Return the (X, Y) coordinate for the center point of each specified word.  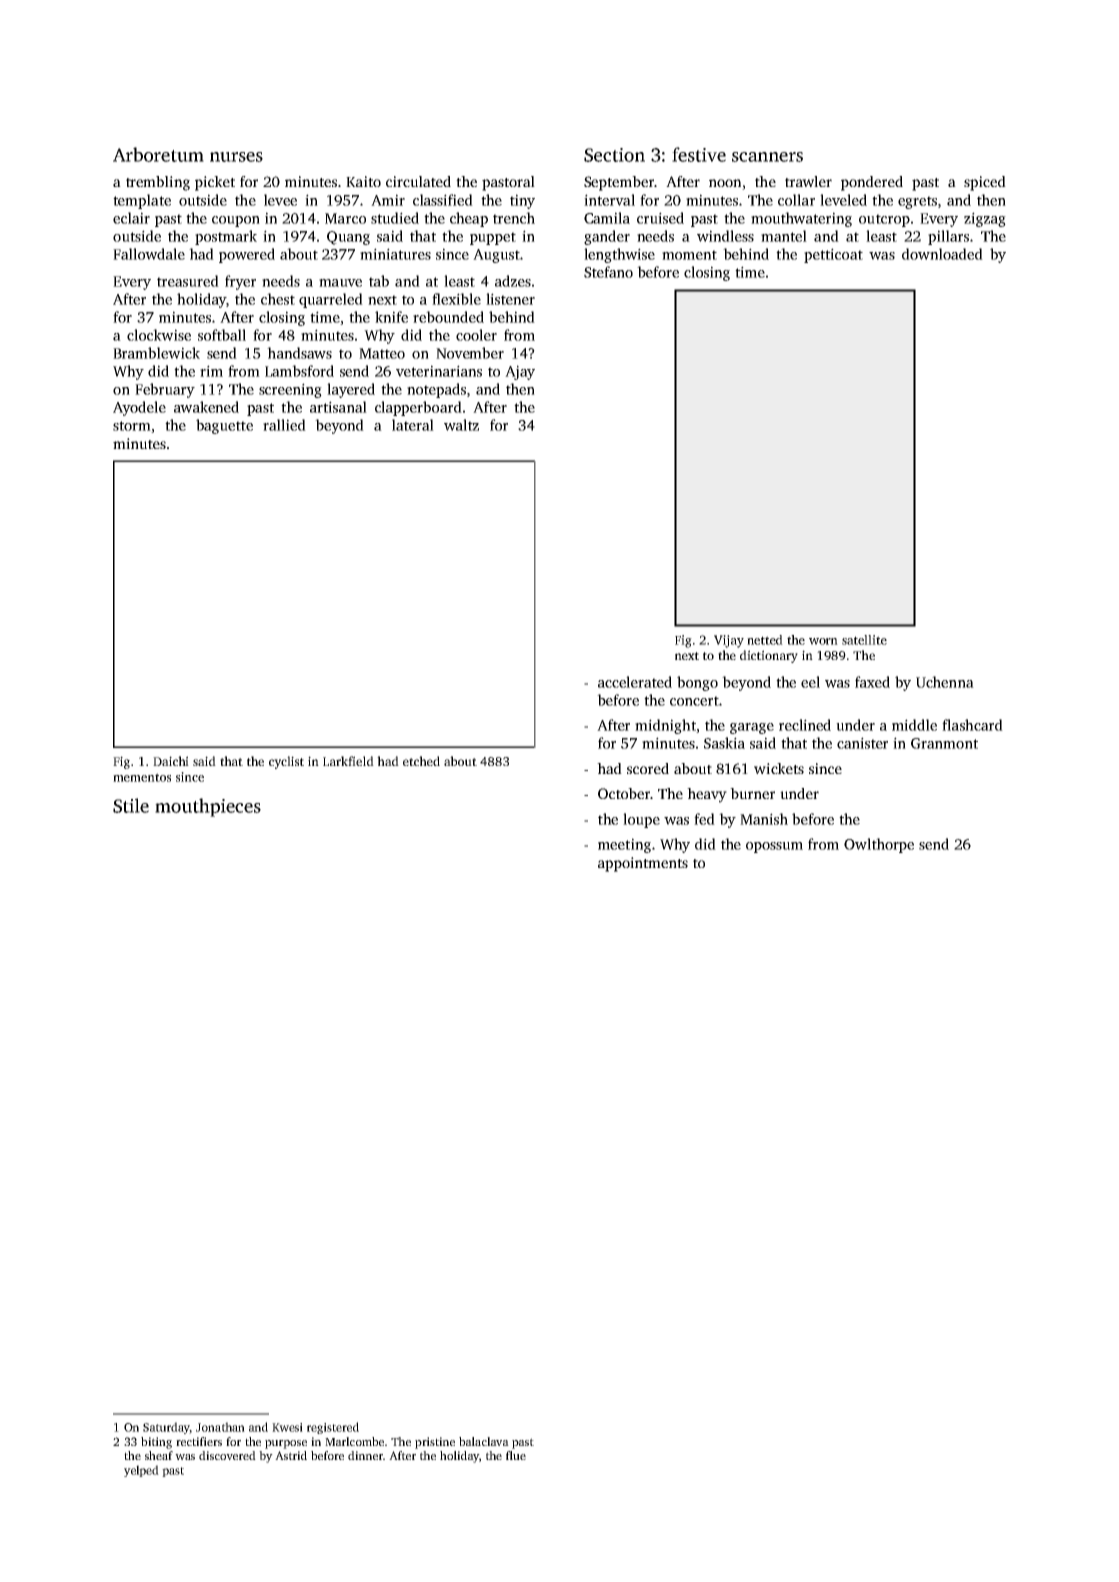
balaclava (484, 1441)
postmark (226, 237)
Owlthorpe (879, 845)
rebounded (448, 317)
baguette (224, 426)
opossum (774, 847)
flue (516, 1455)
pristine (435, 1443)
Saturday (166, 1428)
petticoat (833, 255)
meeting (624, 845)
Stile (131, 805)
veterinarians (439, 371)
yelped (141, 1471)
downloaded (942, 254)
